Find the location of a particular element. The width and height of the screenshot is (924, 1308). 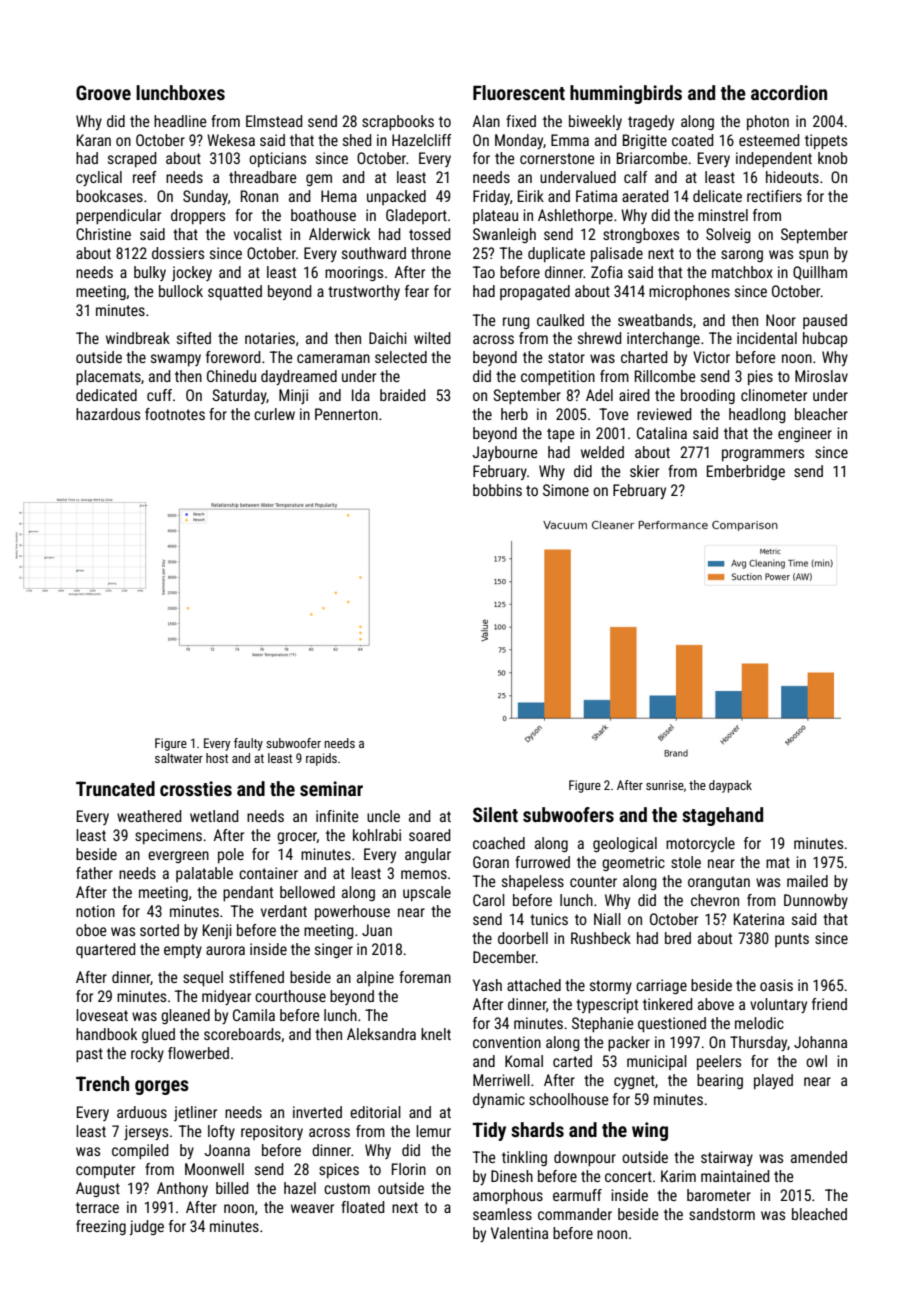

loveseat is located at coordinates (102, 1015).
